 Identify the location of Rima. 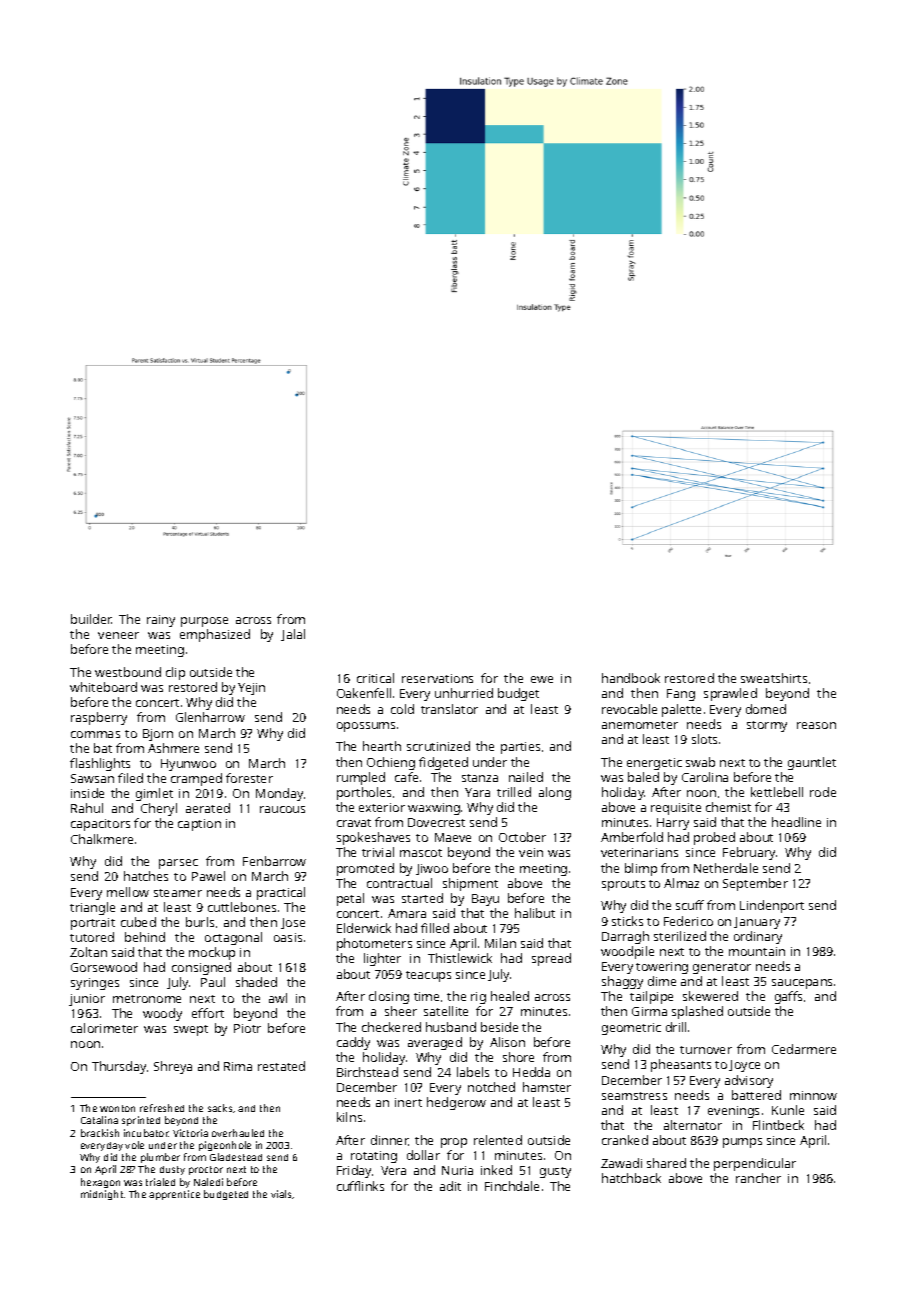
(238, 1066).
